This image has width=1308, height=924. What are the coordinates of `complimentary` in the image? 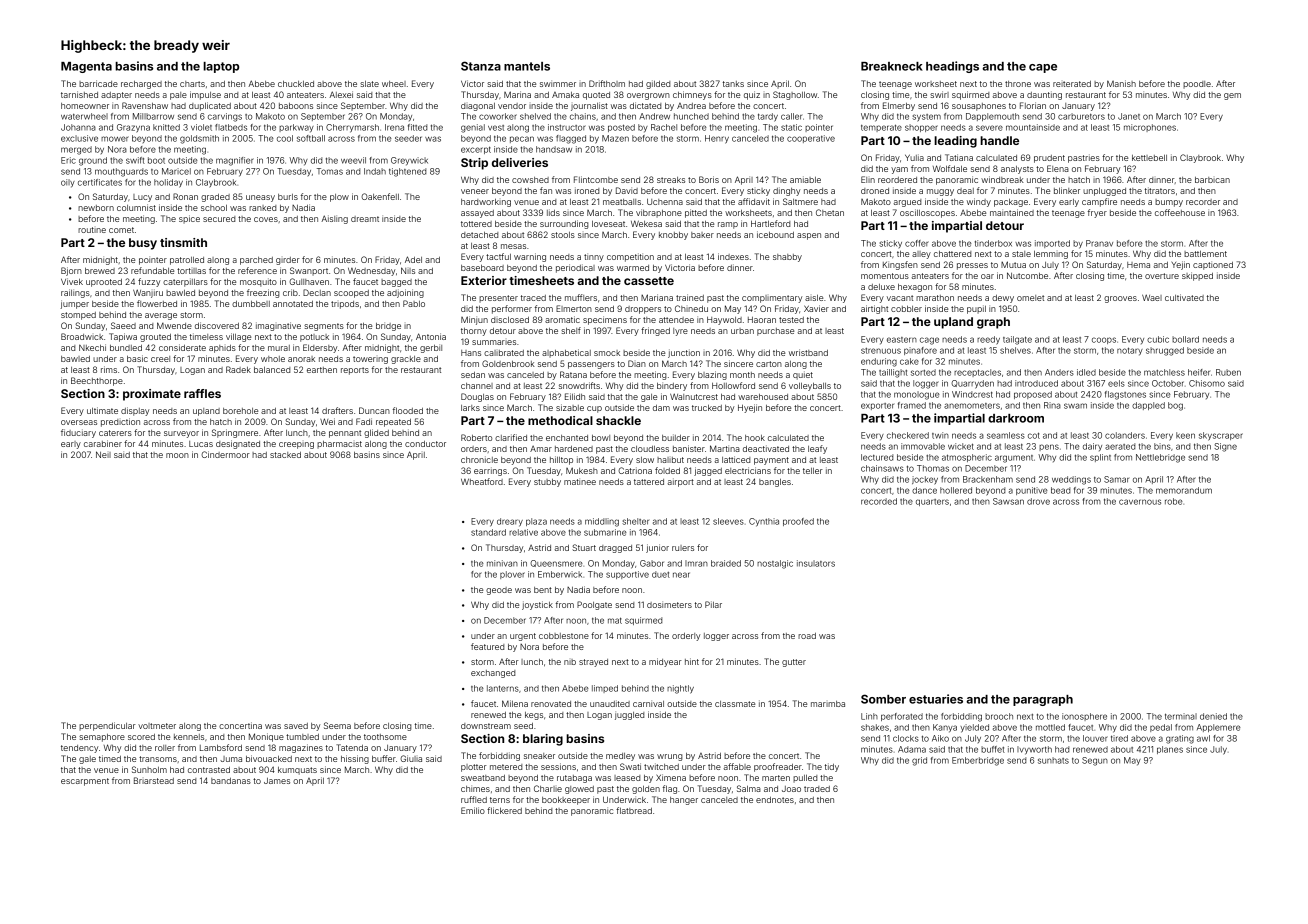 It's located at (772, 299).
